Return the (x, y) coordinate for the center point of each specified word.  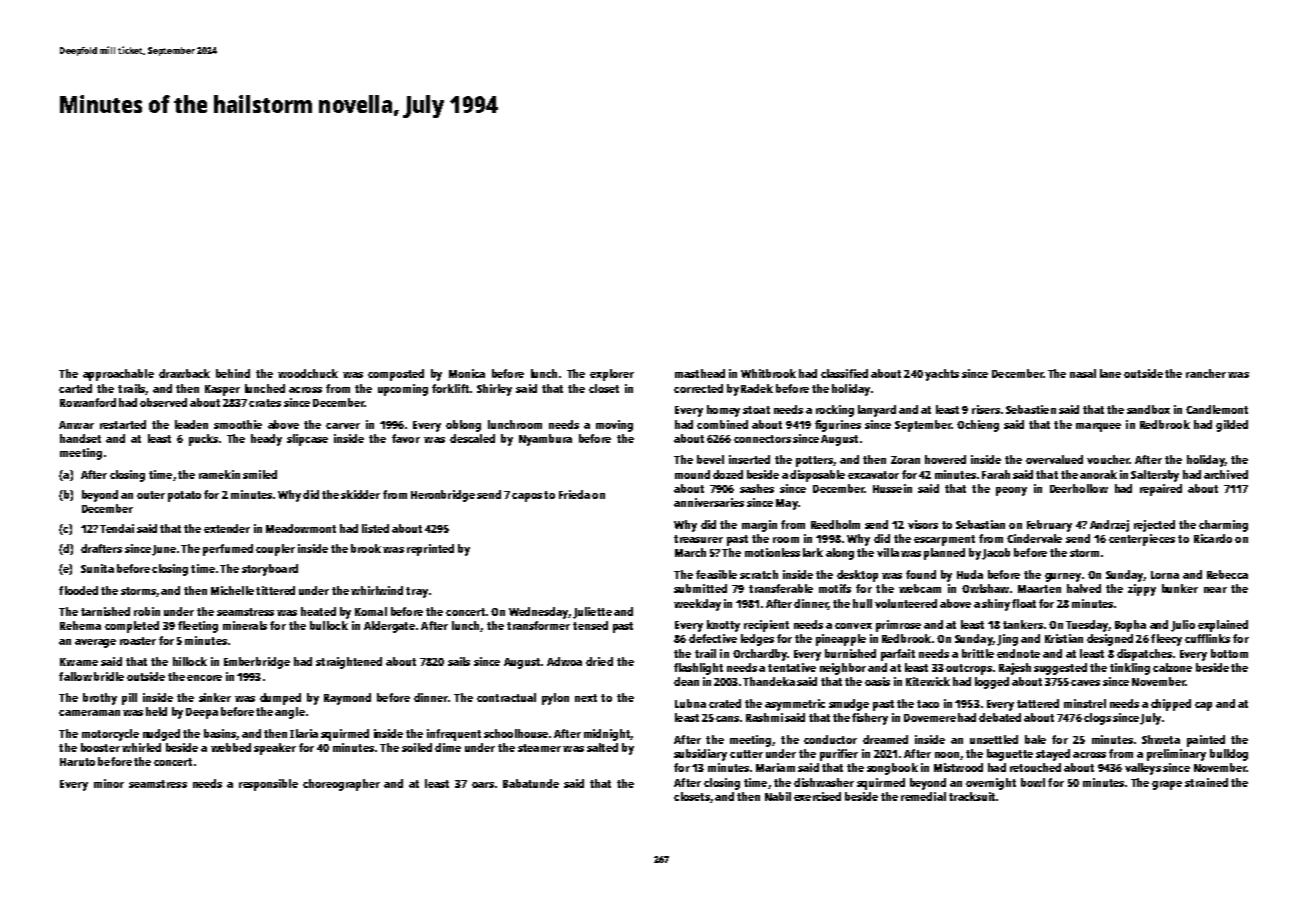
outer (151, 495)
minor (109, 783)
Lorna (1165, 575)
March (690, 552)
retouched (1035, 767)
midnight (607, 735)
